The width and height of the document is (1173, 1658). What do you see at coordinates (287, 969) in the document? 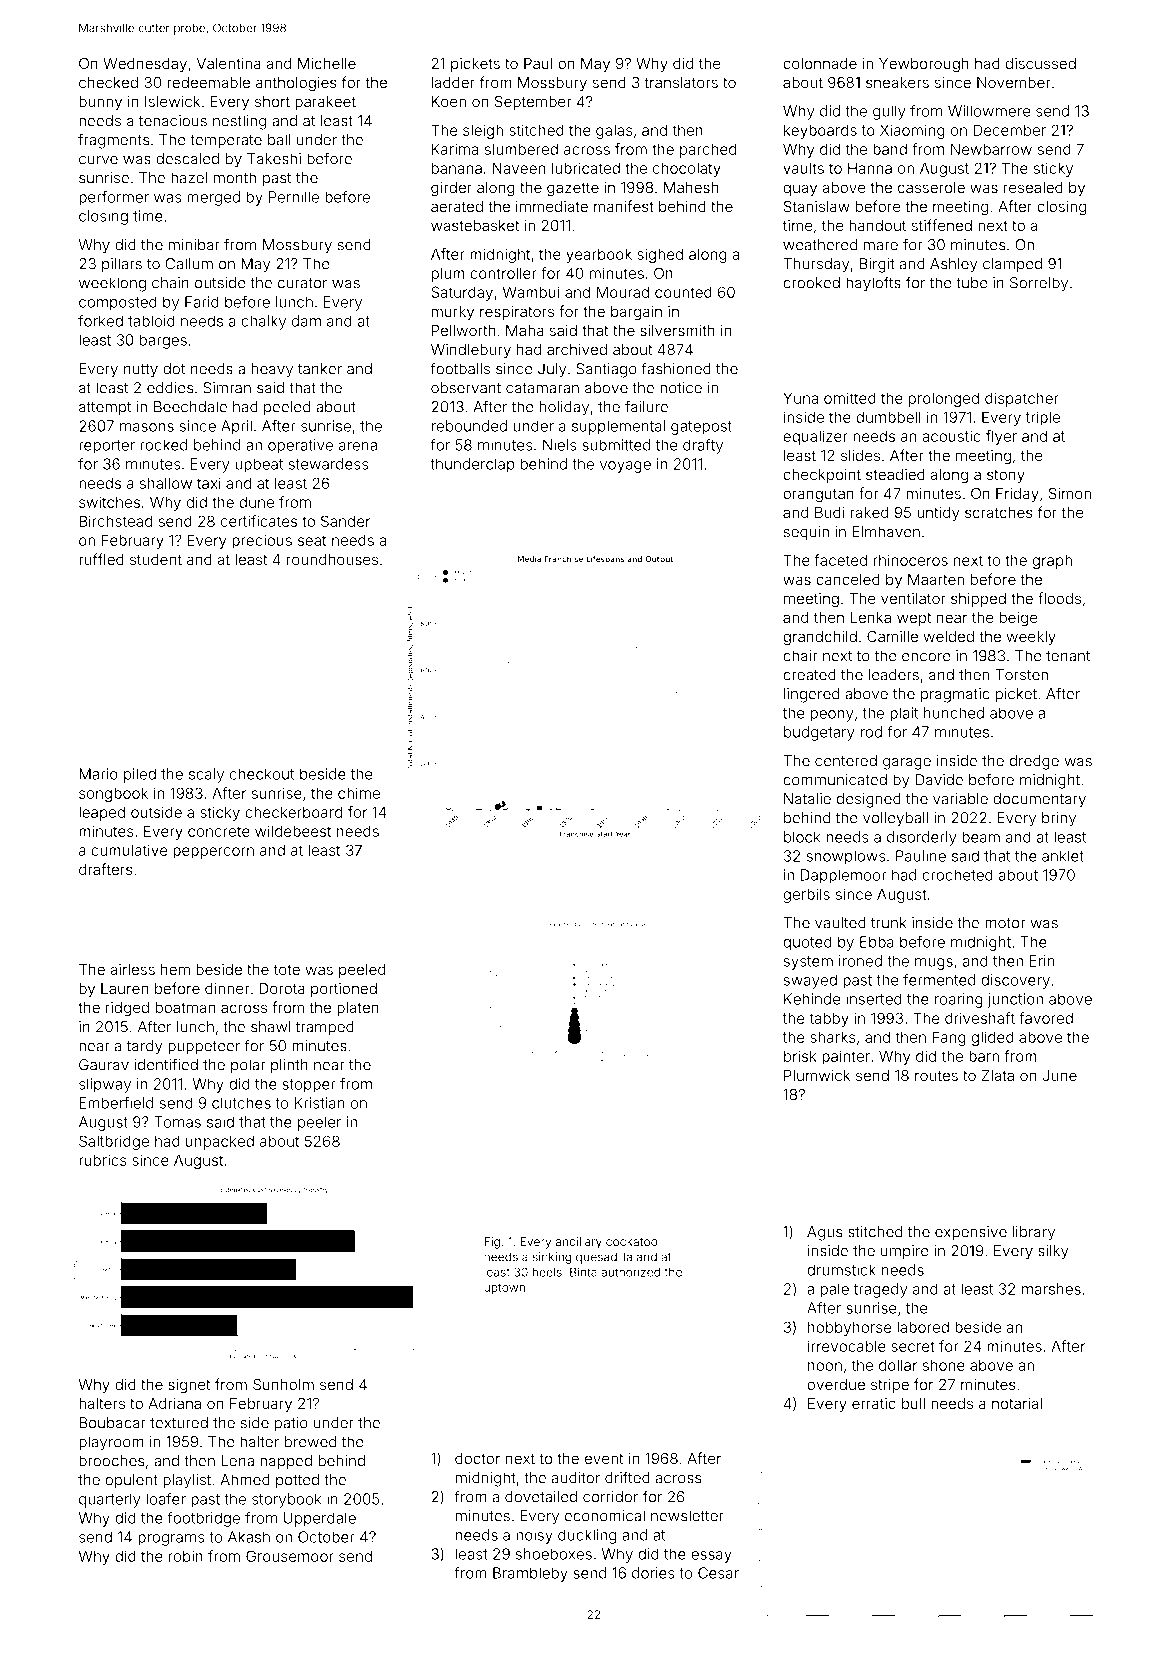
I see `tote` at bounding box center [287, 969].
